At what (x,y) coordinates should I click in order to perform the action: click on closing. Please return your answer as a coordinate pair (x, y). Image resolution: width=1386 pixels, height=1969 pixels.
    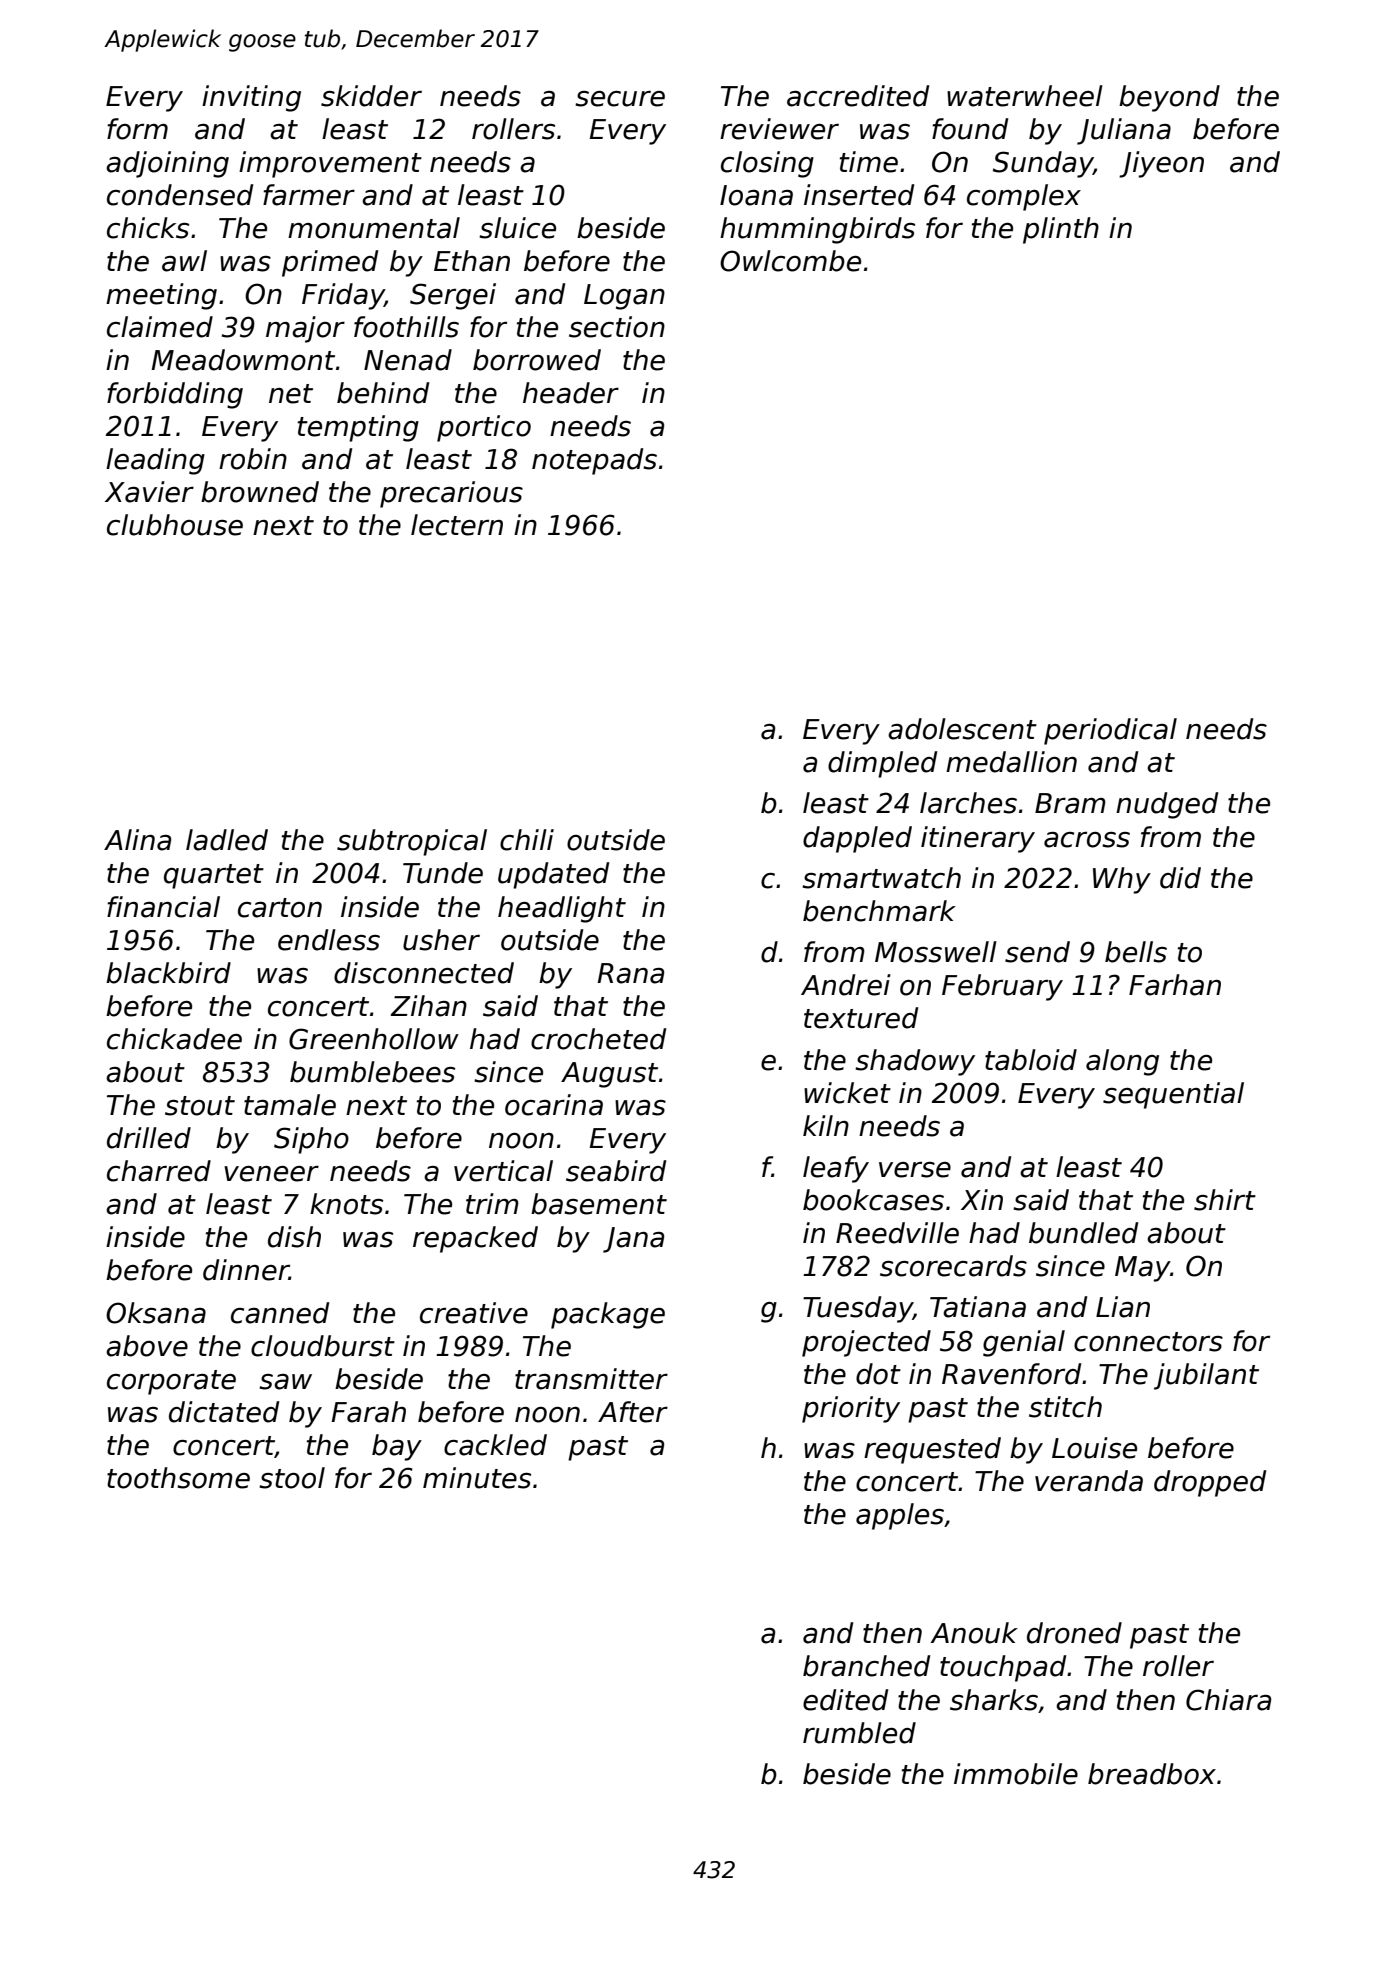
    Looking at the image, I should click on (767, 164).
